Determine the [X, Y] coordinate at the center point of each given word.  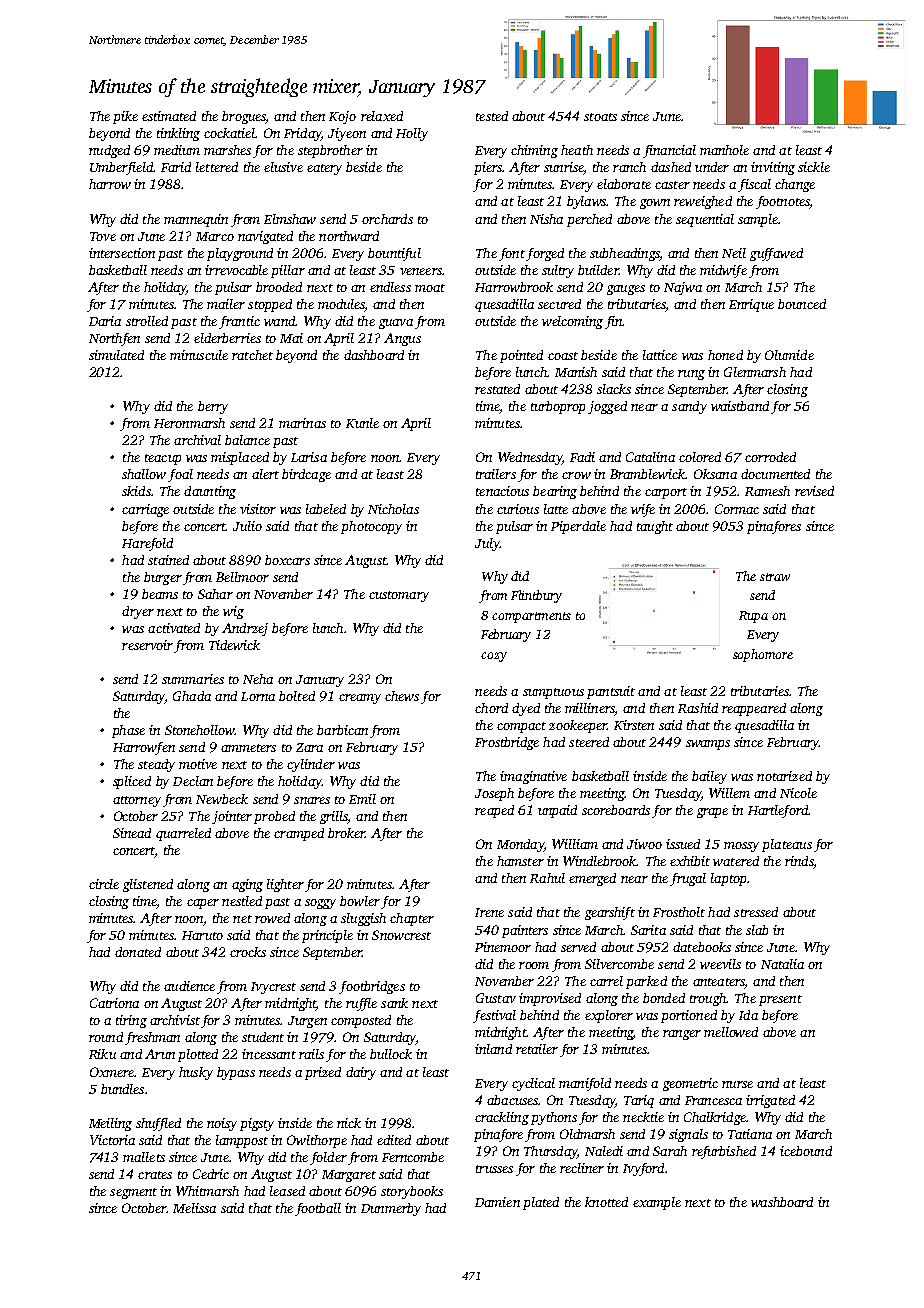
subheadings [624, 254]
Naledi [604, 1151]
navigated [265, 237]
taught [655, 527]
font [512, 254]
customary [399, 596]
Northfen [114, 339]
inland [493, 1049]
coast [563, 356]
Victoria [112, 1140]
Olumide [789, 355]
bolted [297, 696]
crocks [248, 952]
